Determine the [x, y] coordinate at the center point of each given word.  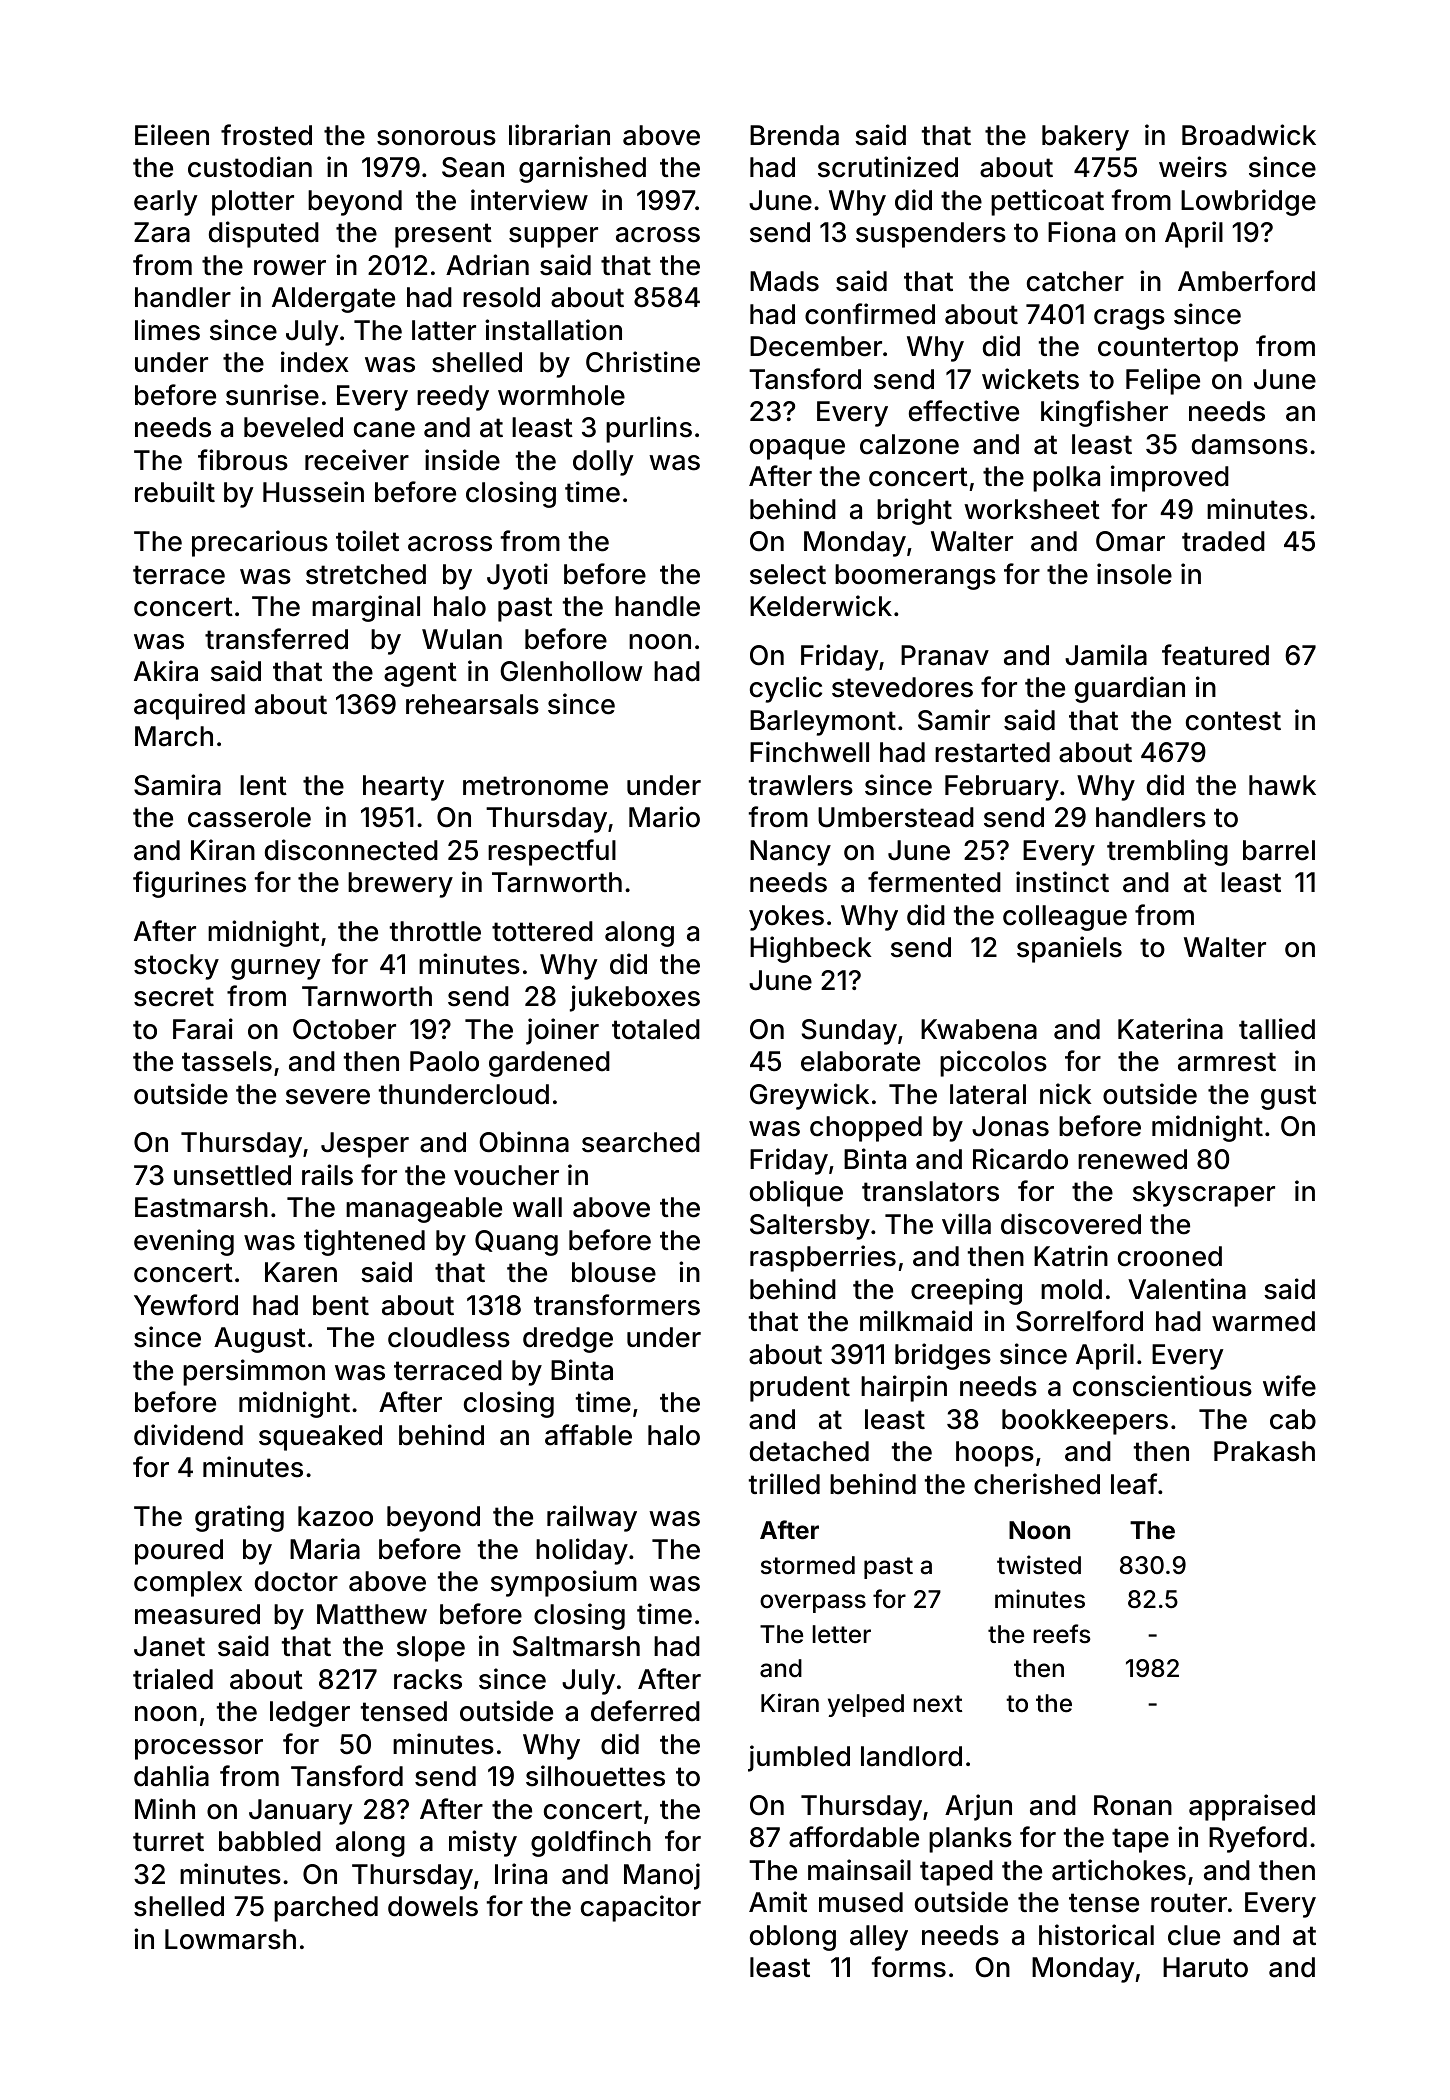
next [938, 1703]
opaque [797, 449]
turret [168, 1842]
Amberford [1246, 281]
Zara [162, 232]
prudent [800, 1389]
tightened [364, 1242]
